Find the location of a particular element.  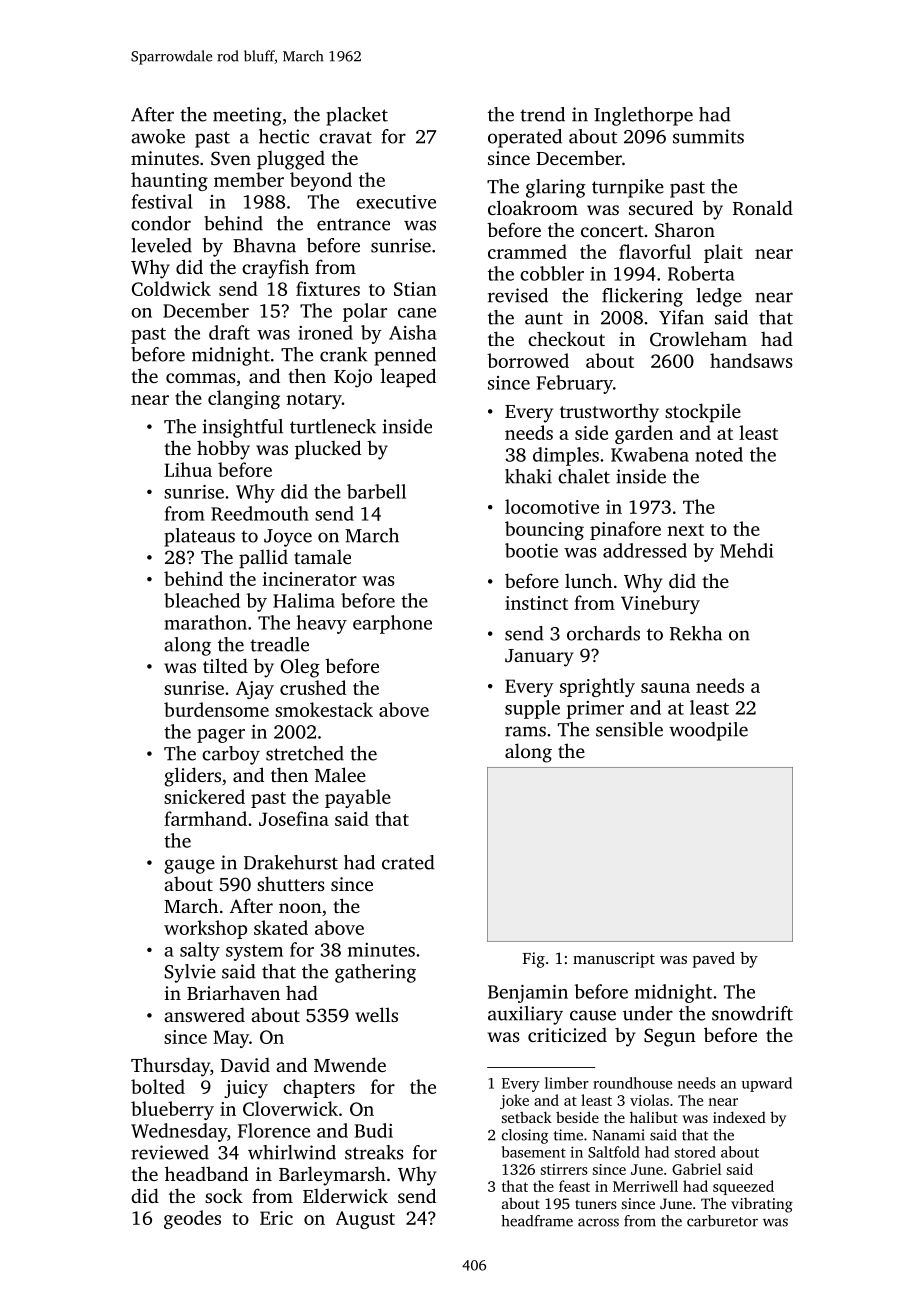

payable is located at coordinates (358, 798).
